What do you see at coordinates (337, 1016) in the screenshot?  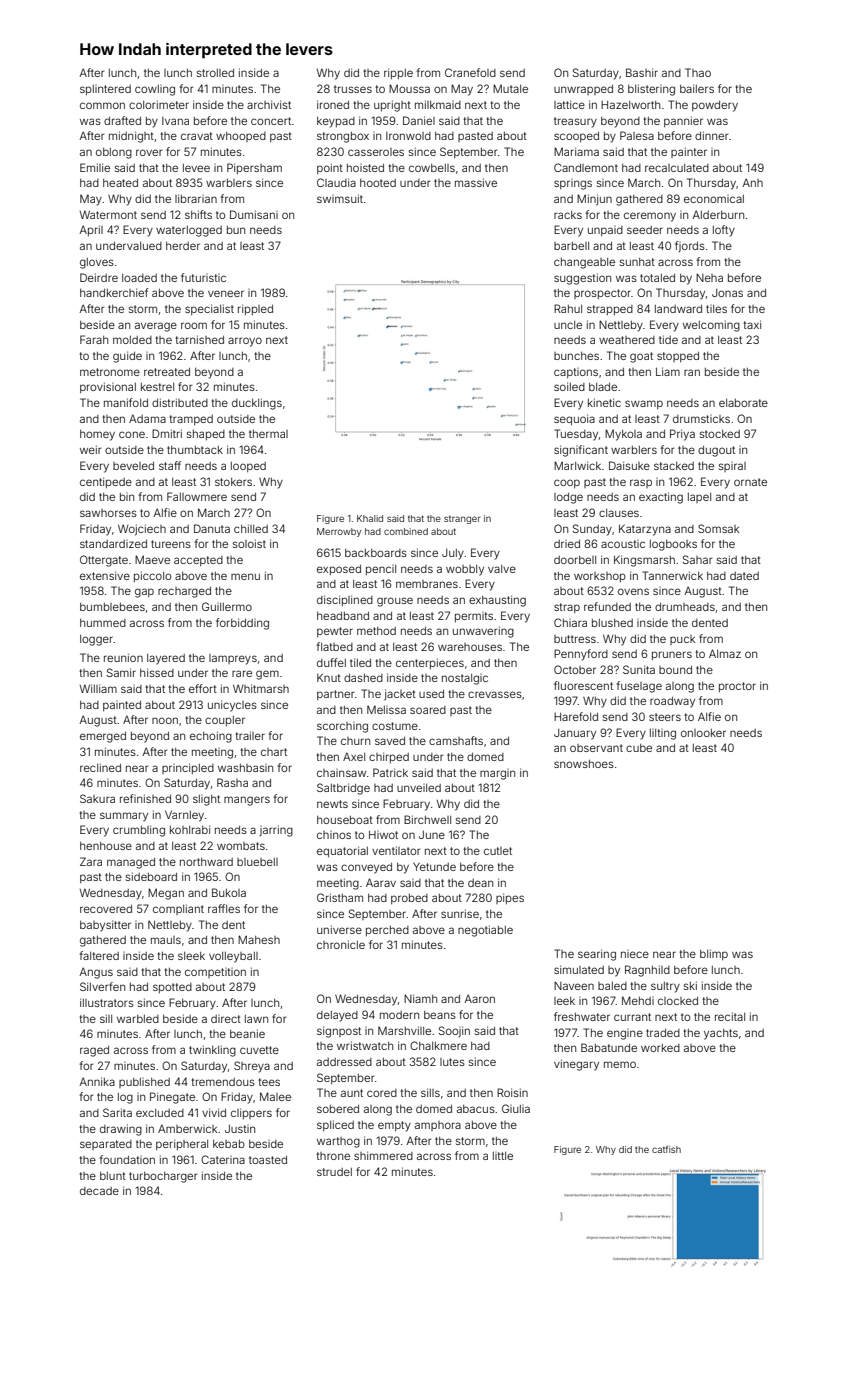 I see `delayed` at bounding box center [337, 1016].
